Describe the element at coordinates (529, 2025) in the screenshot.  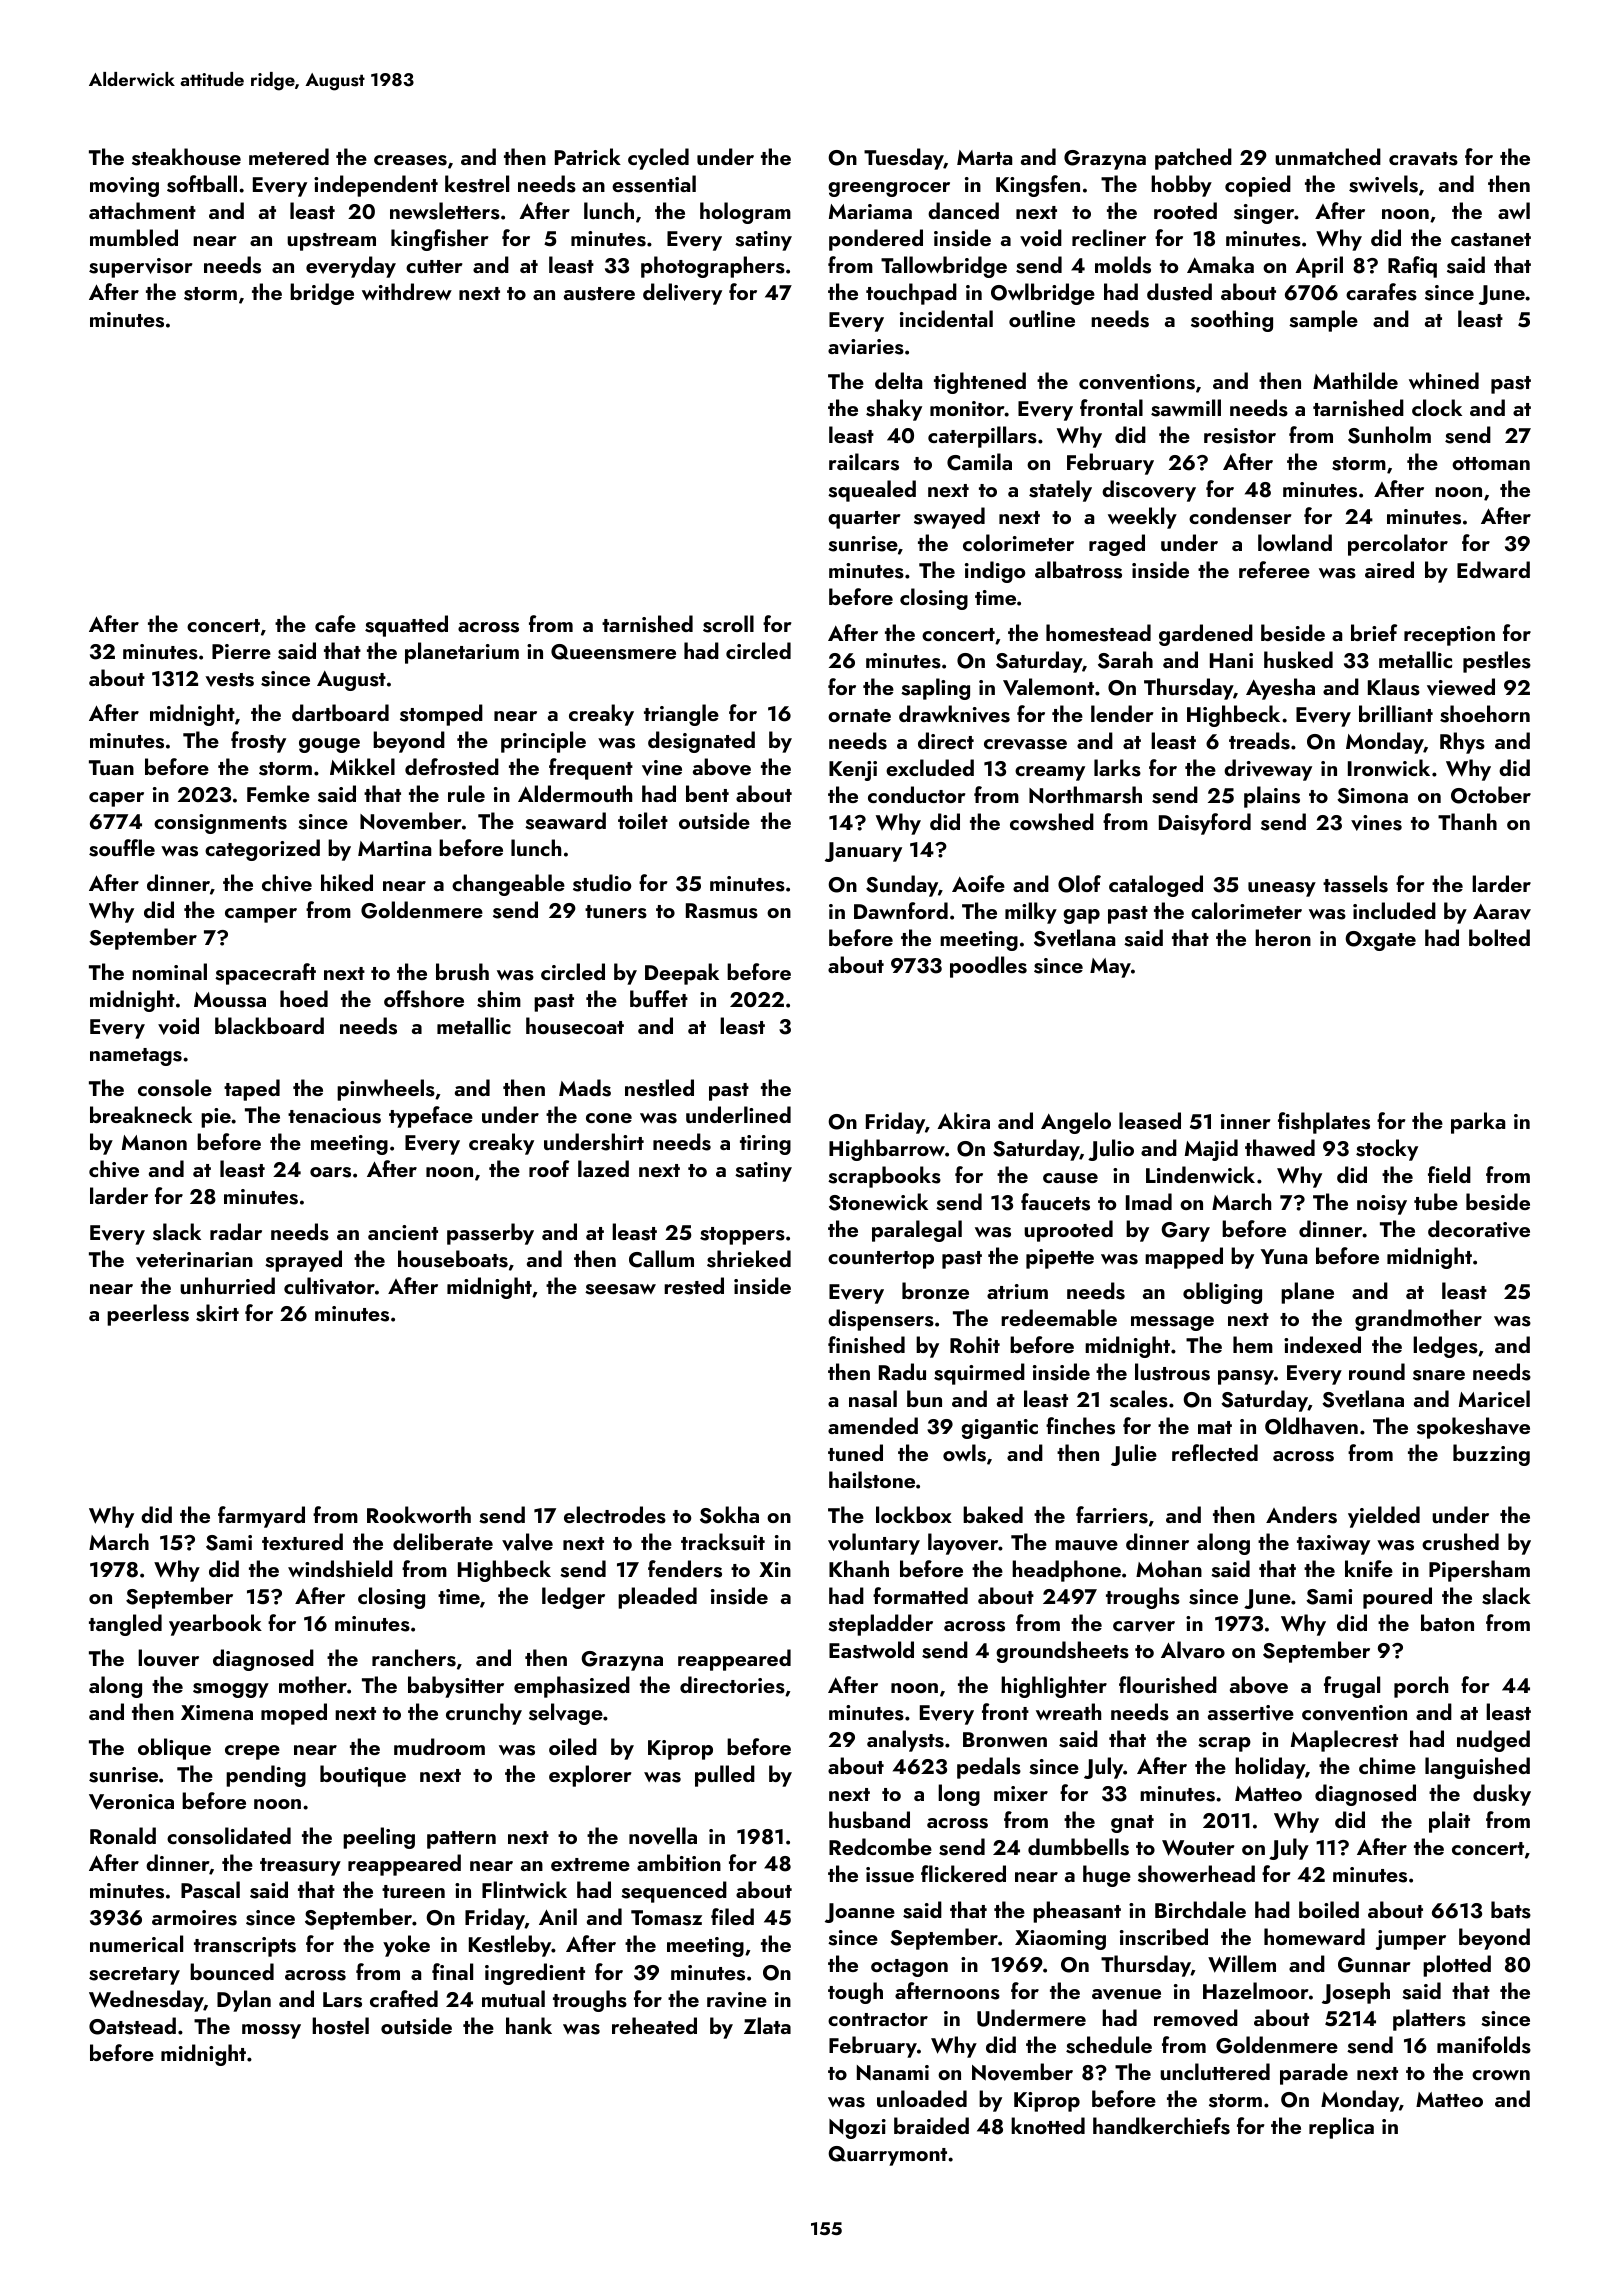
I see `hank` at that location.
